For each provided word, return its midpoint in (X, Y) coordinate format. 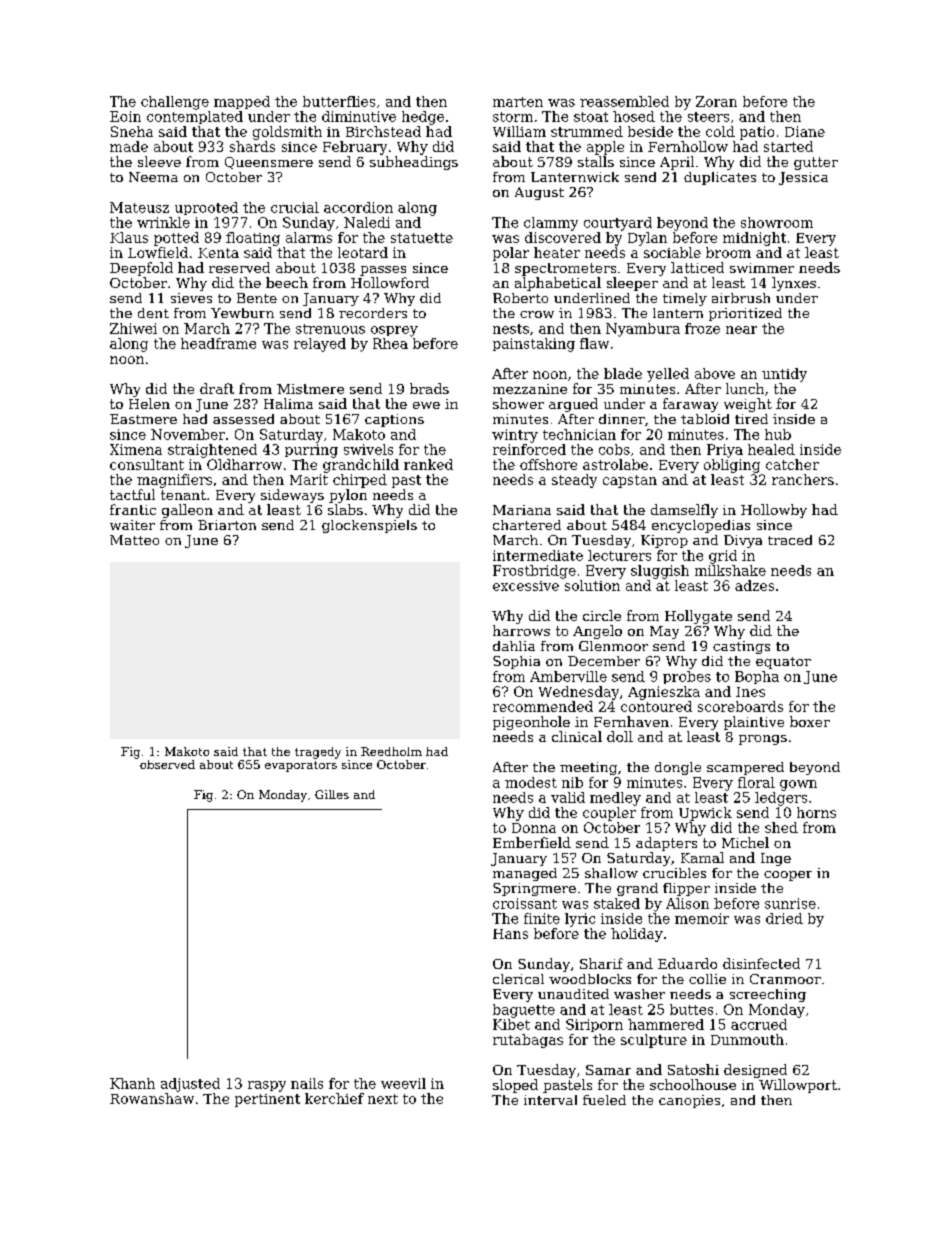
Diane (805, 131)
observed (167, 764)
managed (525, 874)
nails (307, 1083)
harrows (521, 630)
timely (685, 299)
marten (518, 102)
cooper (788, 876)
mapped (242, 102)
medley (615, 799)
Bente (257, 298)
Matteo (134, 540)
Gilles (332, 794)
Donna (534, 828)
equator (783, 663)
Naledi (367, 222)
